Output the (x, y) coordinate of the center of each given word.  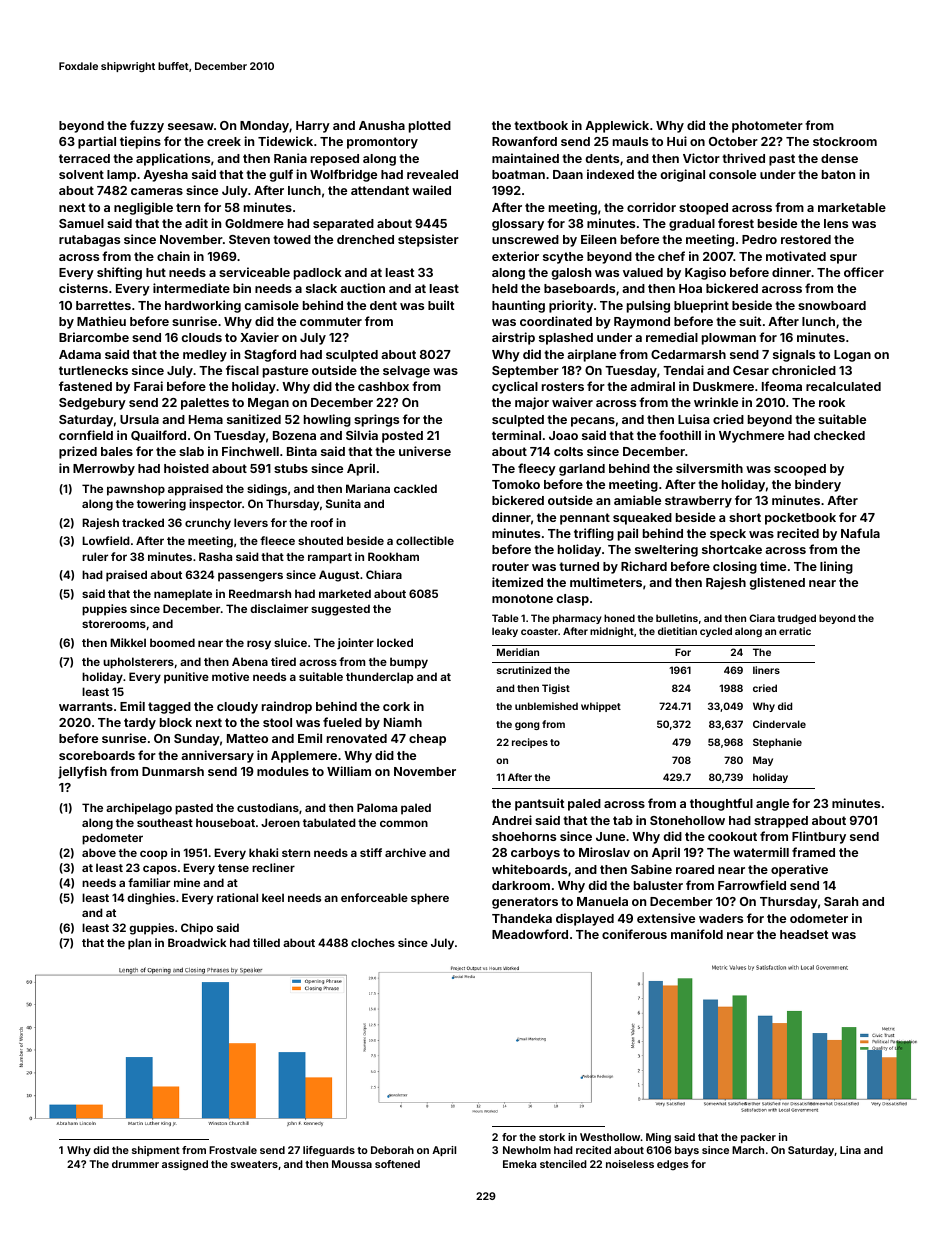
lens (836, 223)
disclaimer (279, 608)
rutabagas (89, 241)
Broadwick (197, 942)
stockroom (845, 141)
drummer (135, 1164)
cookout (732, 836)
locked (395, 642)
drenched (365, 239)
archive (405, 852)
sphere (430, 899)
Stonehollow (687, 820)
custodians (268, 807)
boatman (518, 174)
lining (836, 567)
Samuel (81, 223)
